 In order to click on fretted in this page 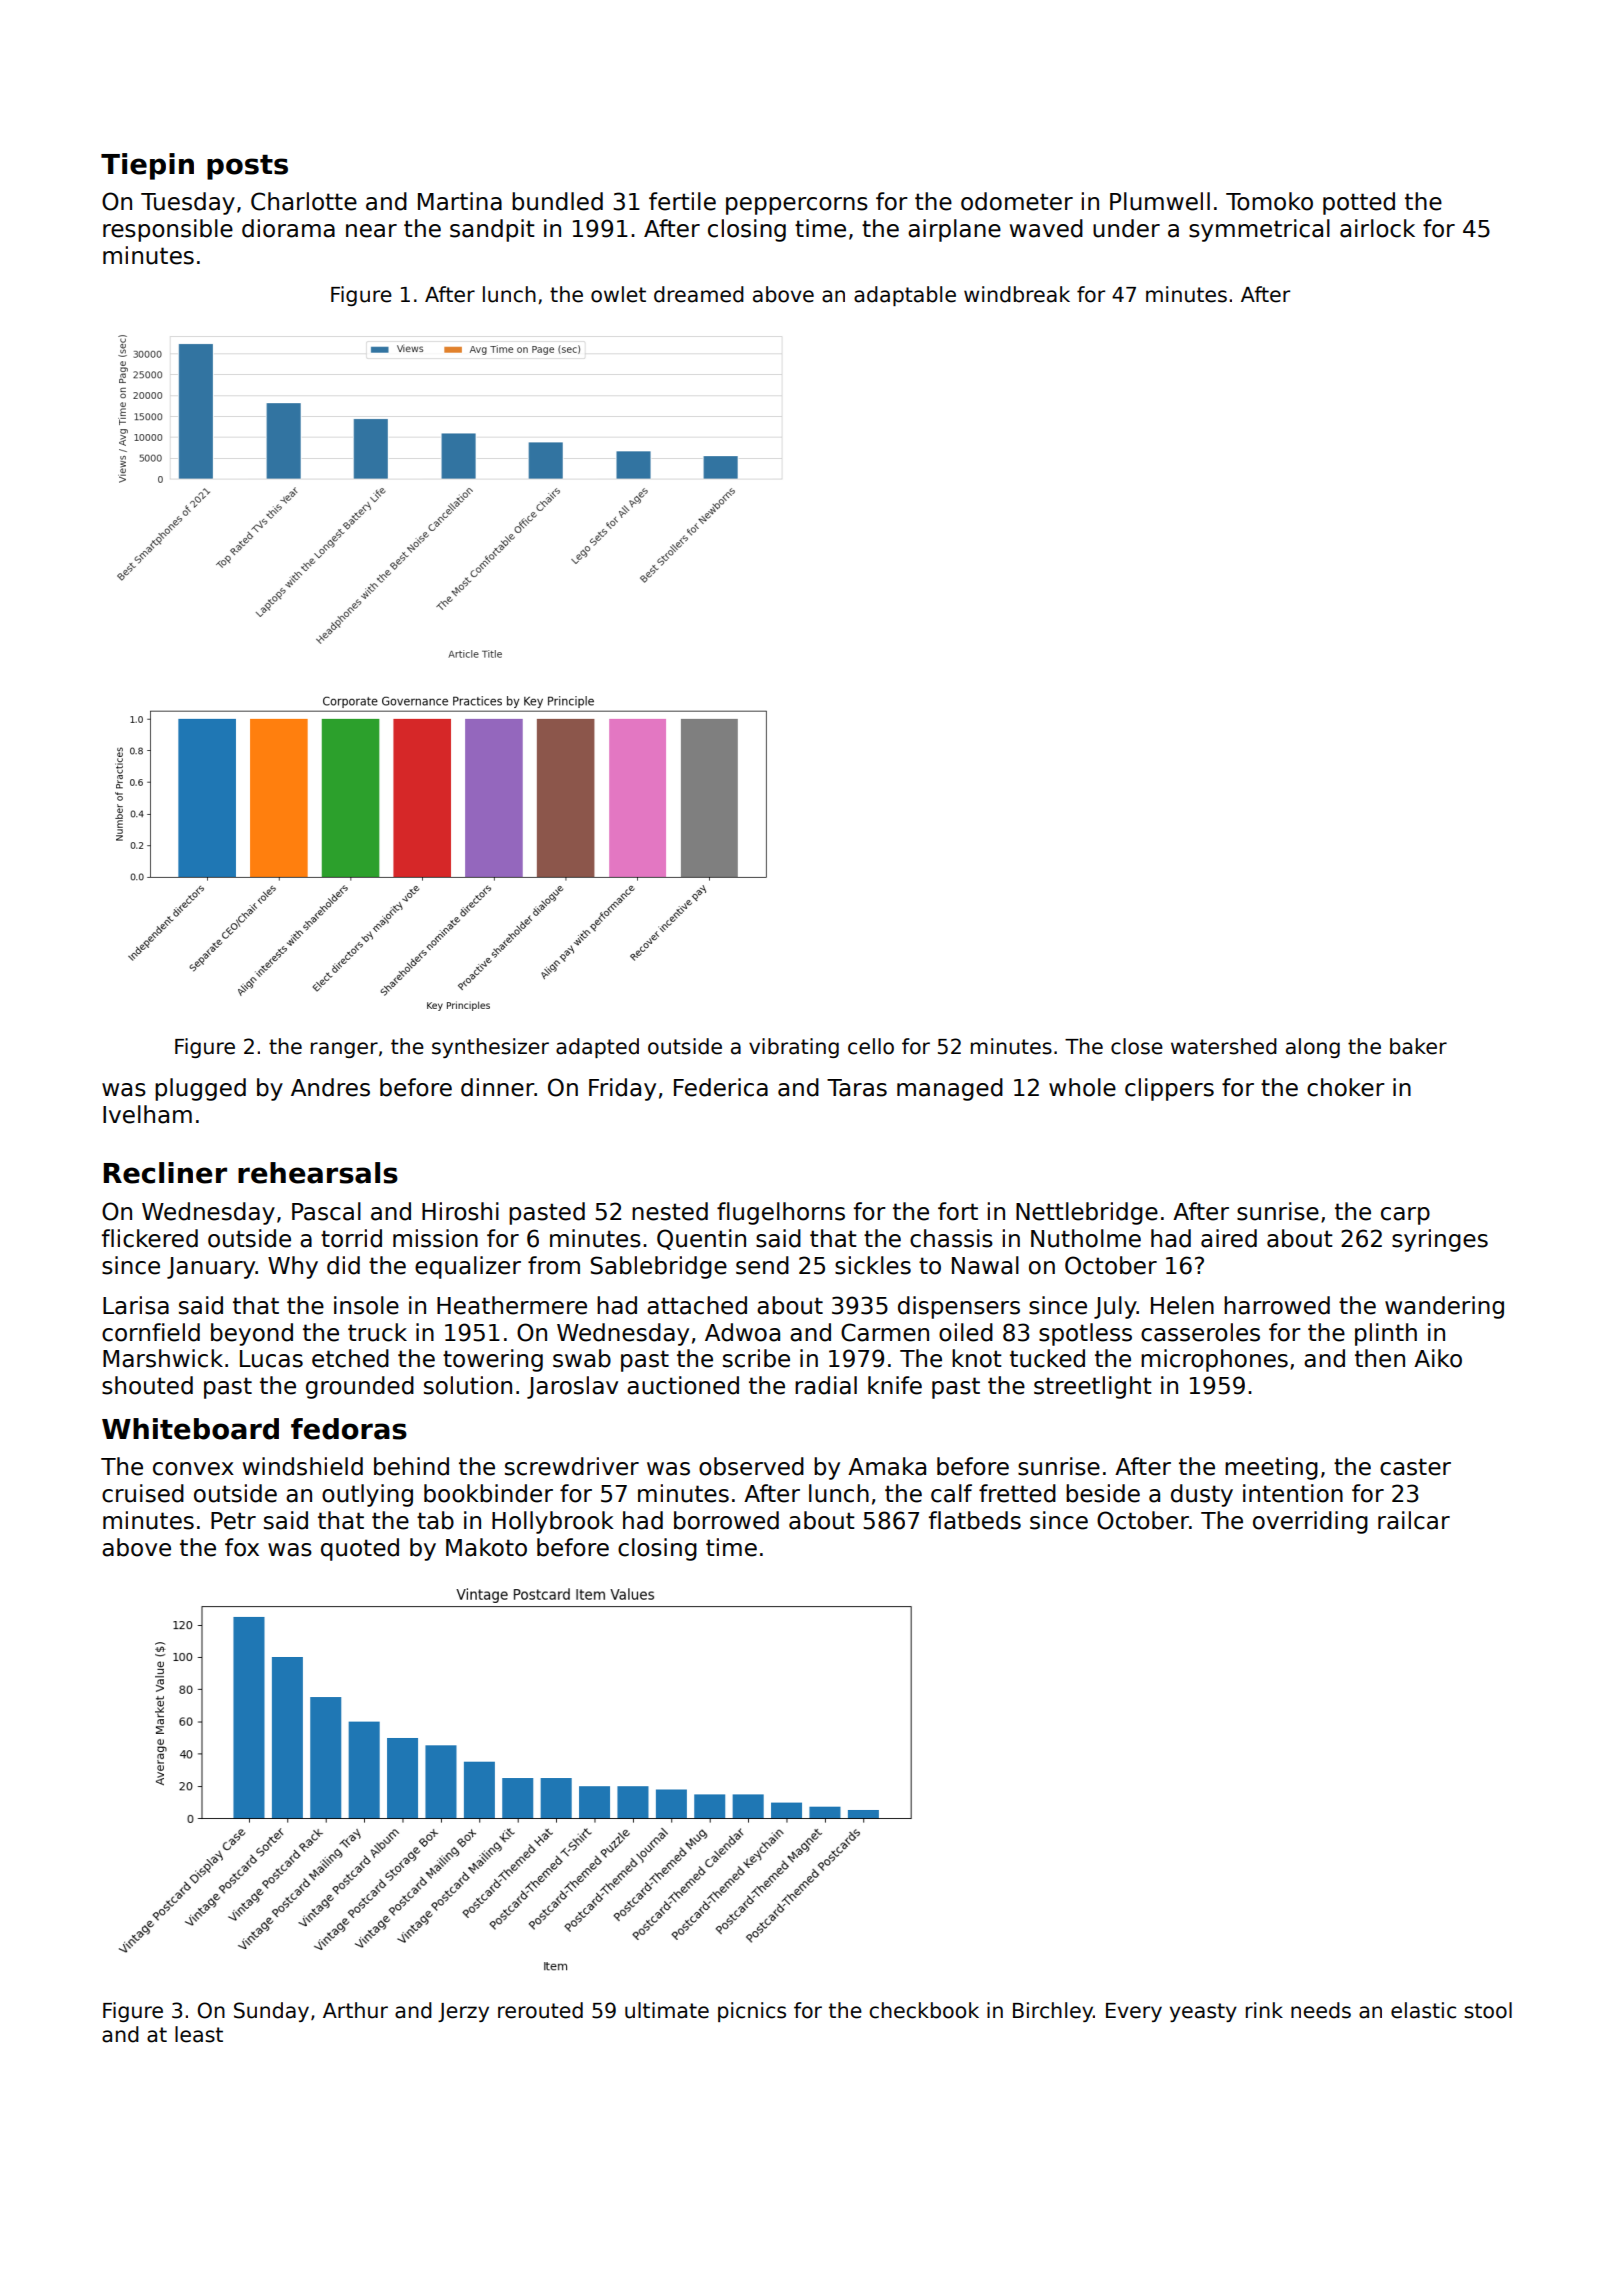, I will do `click(1017, 1493)`.
